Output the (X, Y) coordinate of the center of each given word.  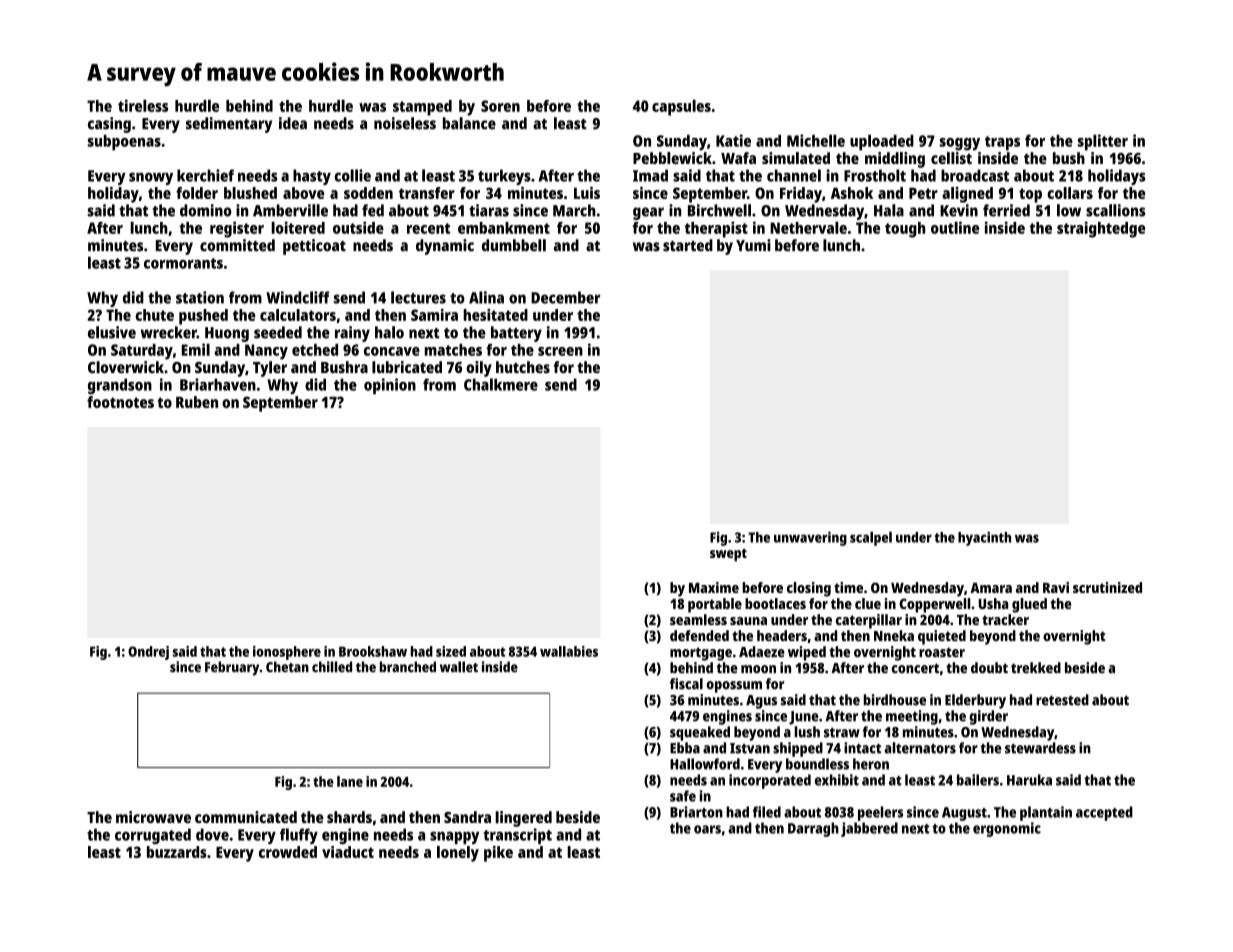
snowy (151, 178)
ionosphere (287, 653)
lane (350, 781)
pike (498, 854)
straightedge (1101, 229)
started (688, 245)
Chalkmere (501, 384)
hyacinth (984, 538)
